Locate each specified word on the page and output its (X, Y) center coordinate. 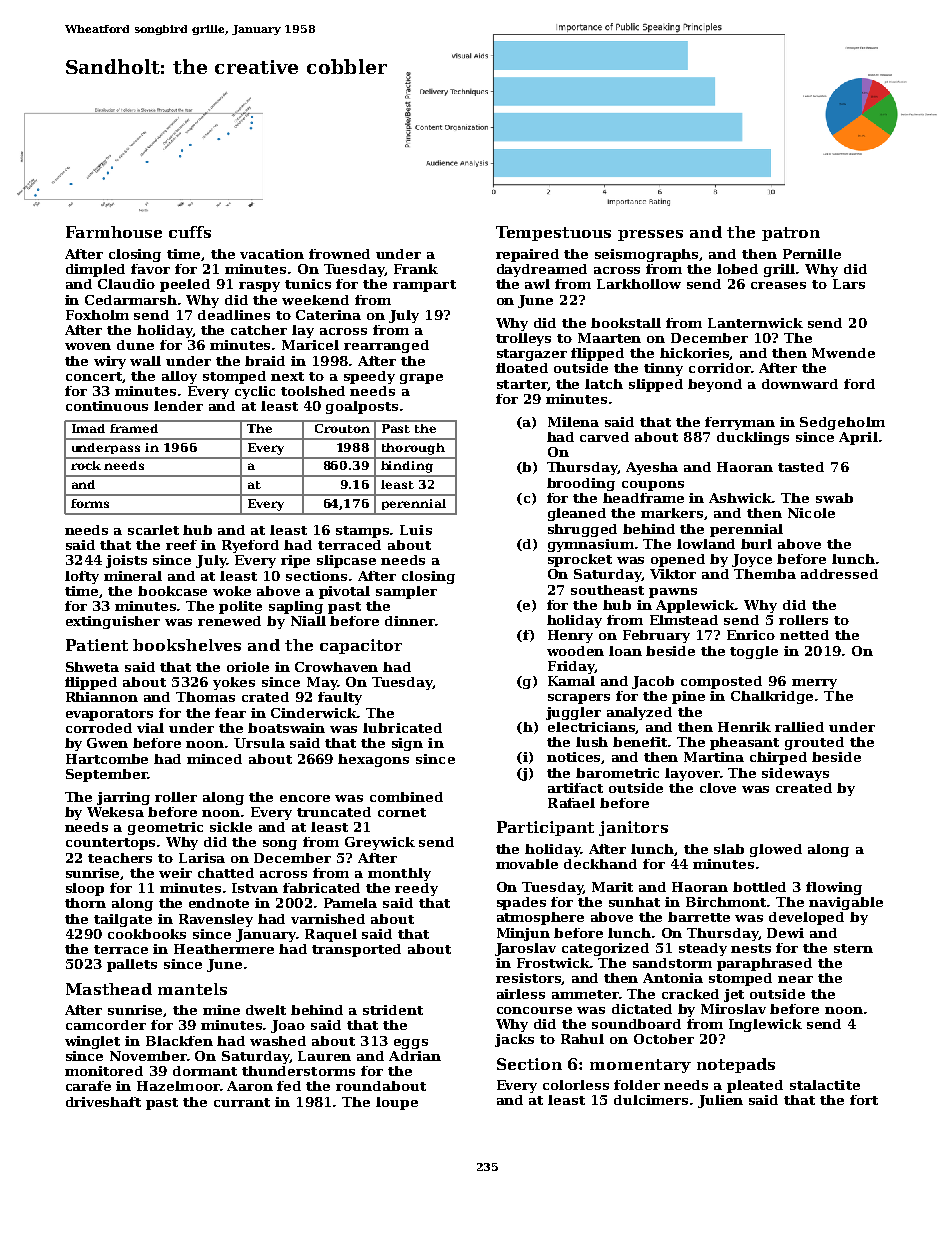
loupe (397, 1103)
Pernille (812, 254)
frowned (339, 254)
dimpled (95, 270)
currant (242, 1102)
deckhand (600, 864)
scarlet (153, 530)
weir (175, 873)
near (795, 979)
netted (804, 635)
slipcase (346, 561)
